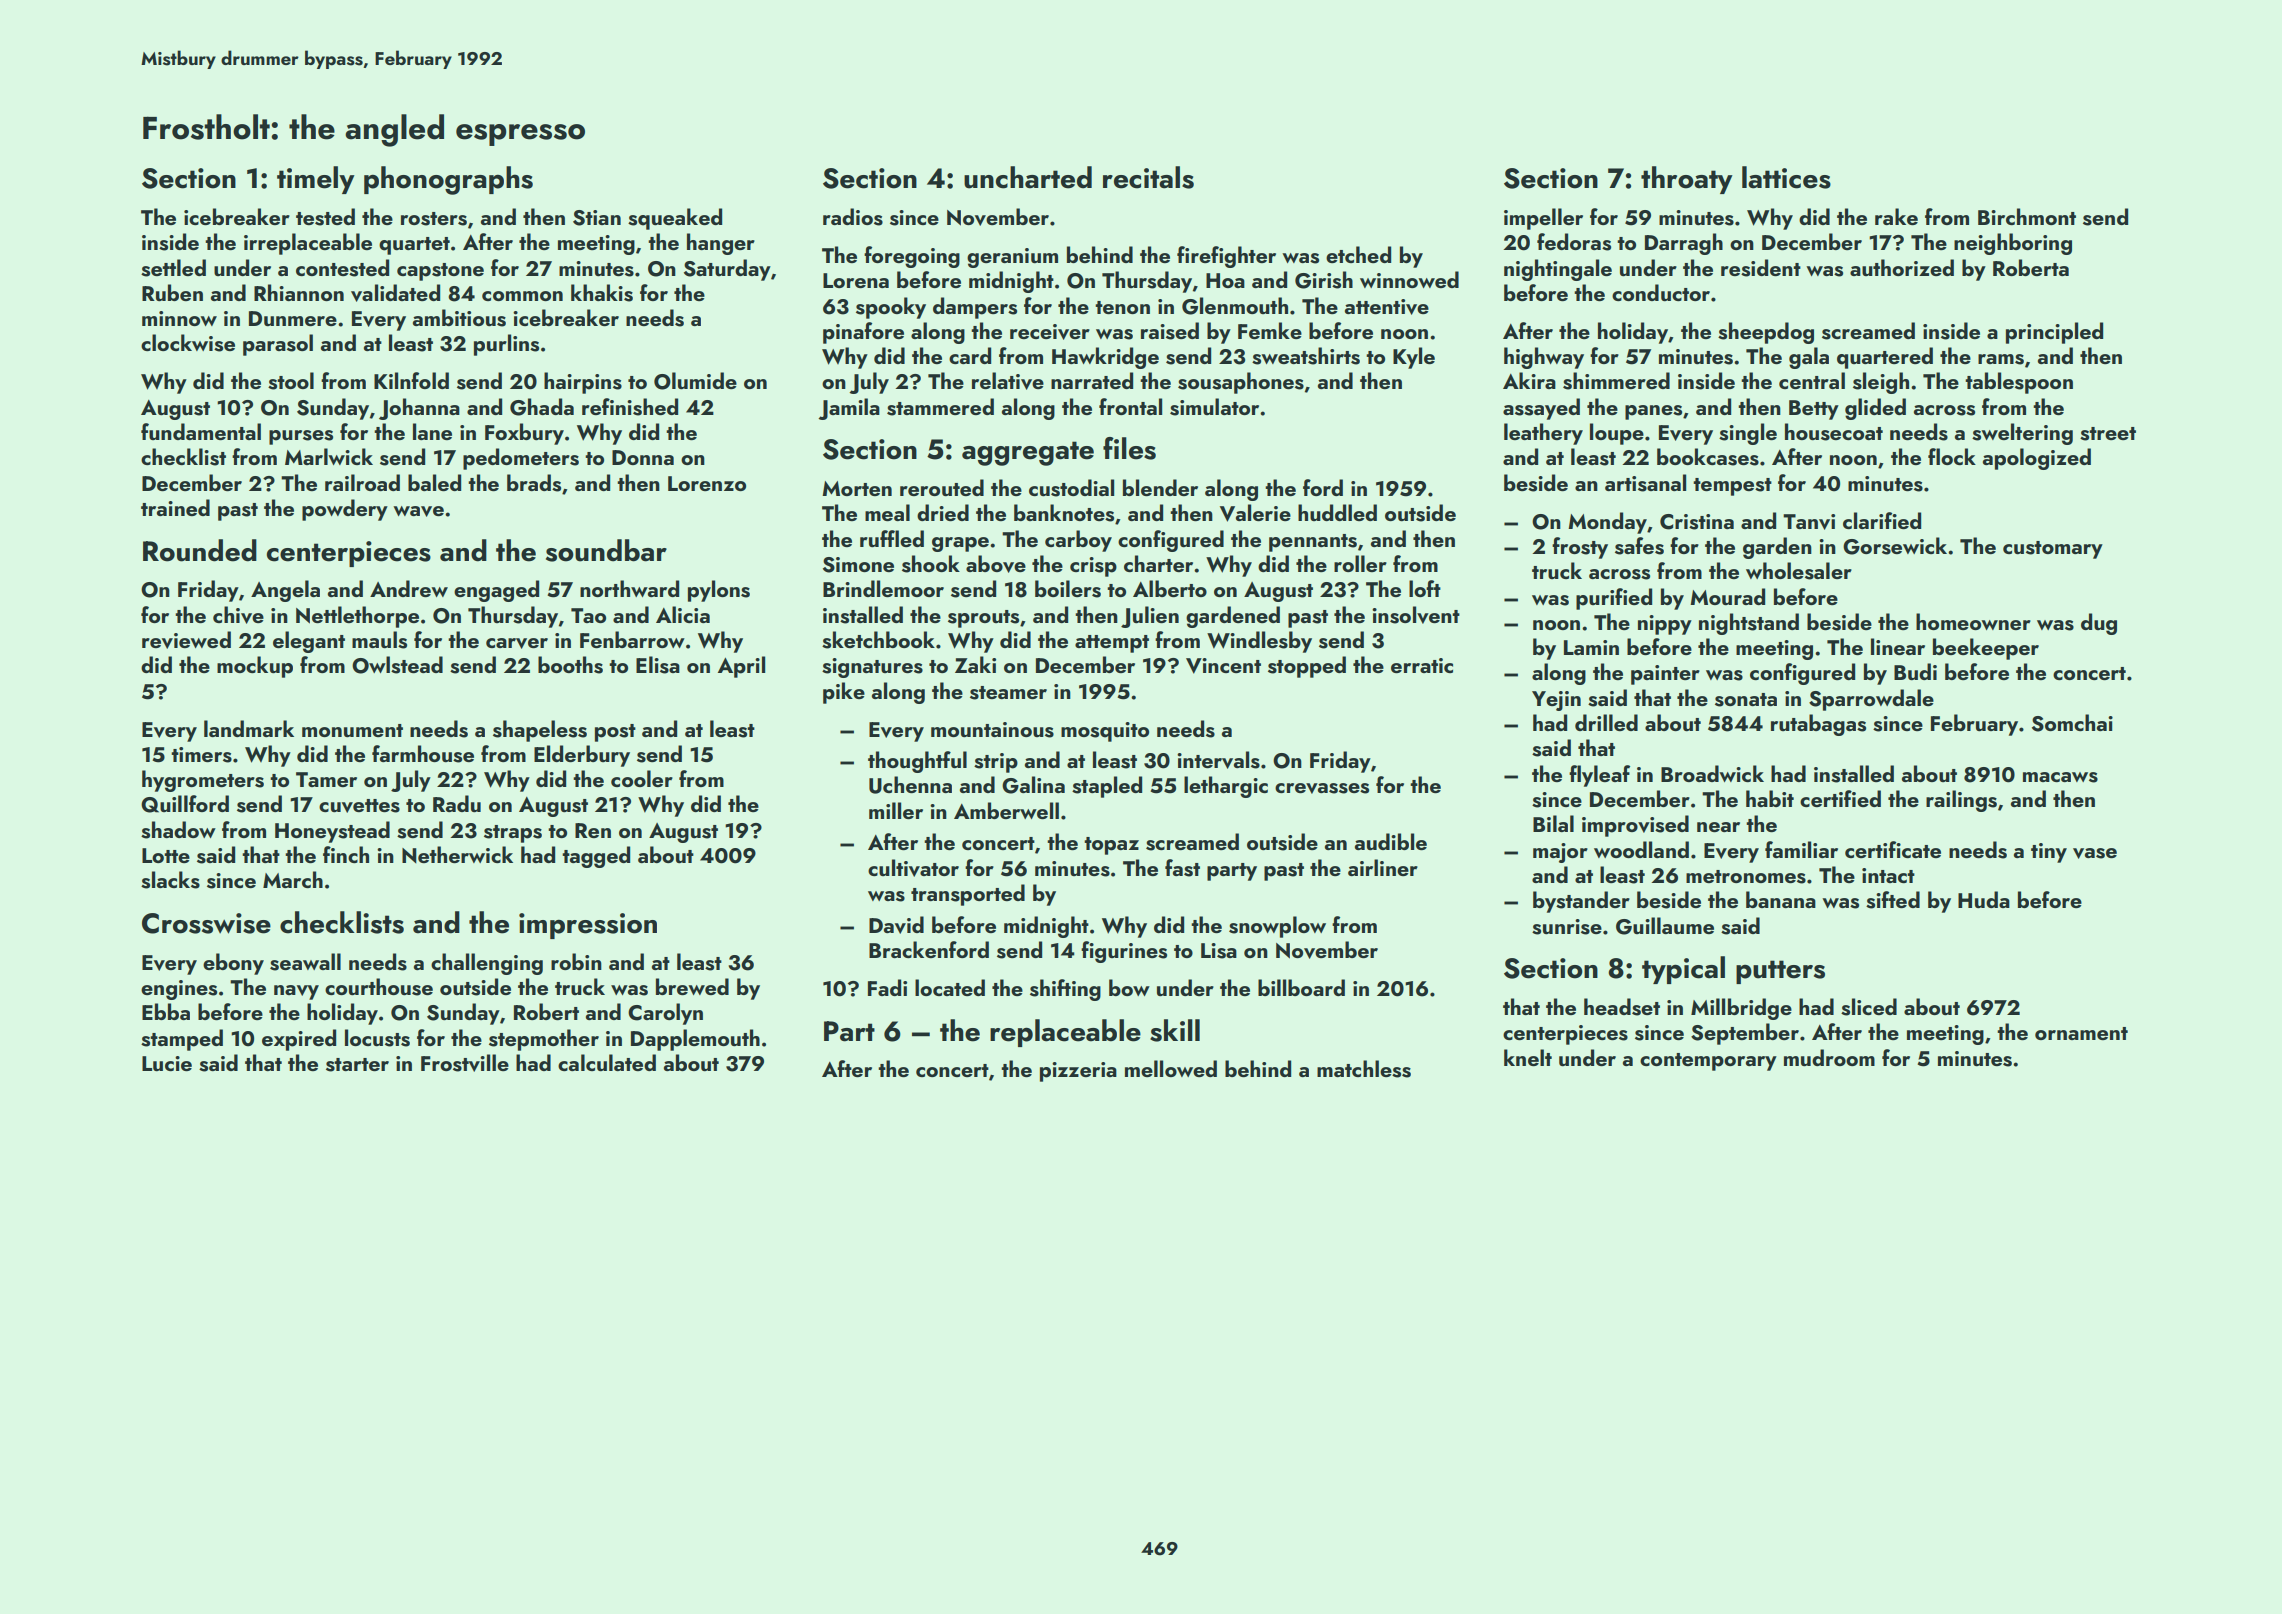 The height and width of the document is (1614, 2282). Describe the element at coordinates (2053, 550) in the document. I see `customary` at that location.
